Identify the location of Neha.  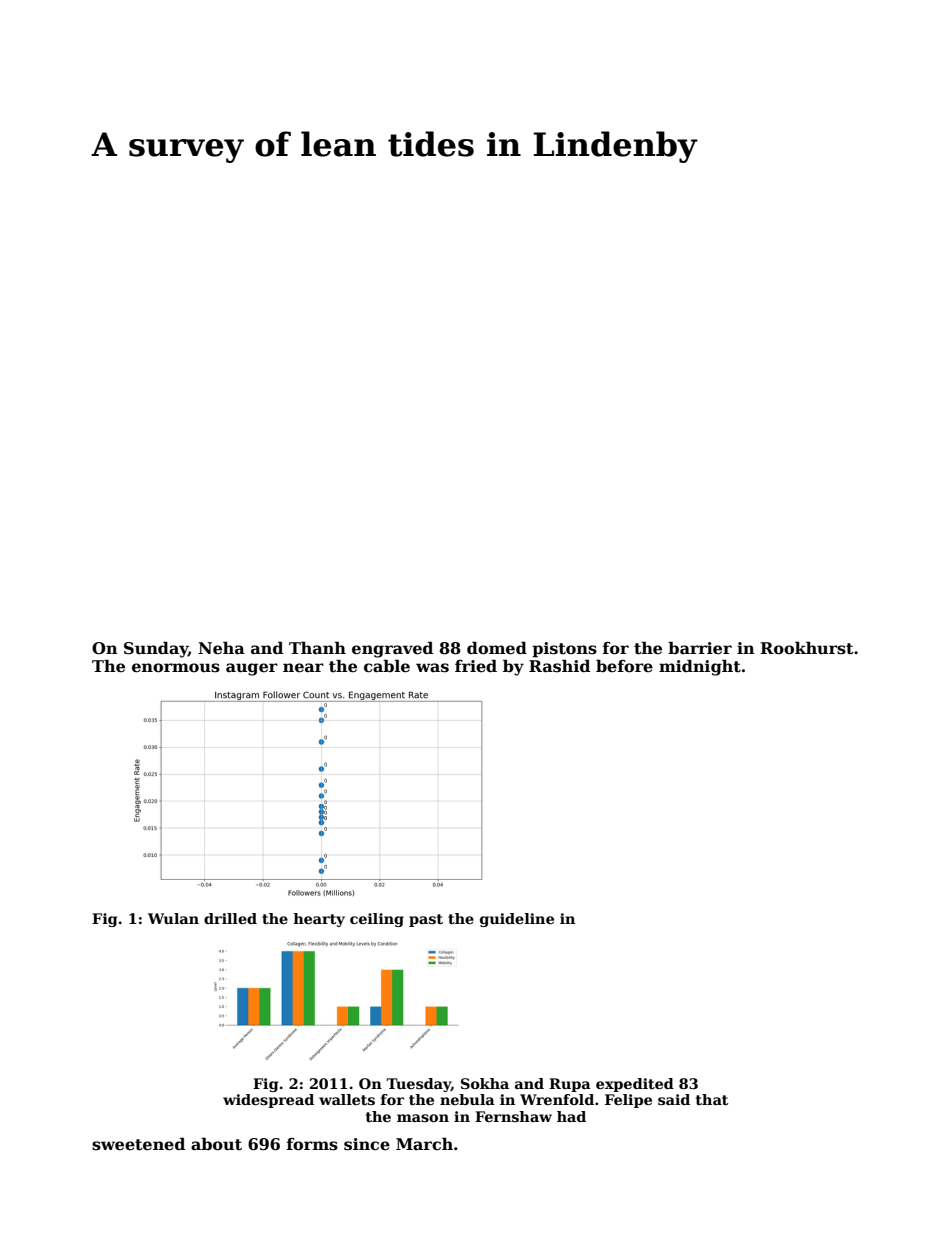
(221, 648).
